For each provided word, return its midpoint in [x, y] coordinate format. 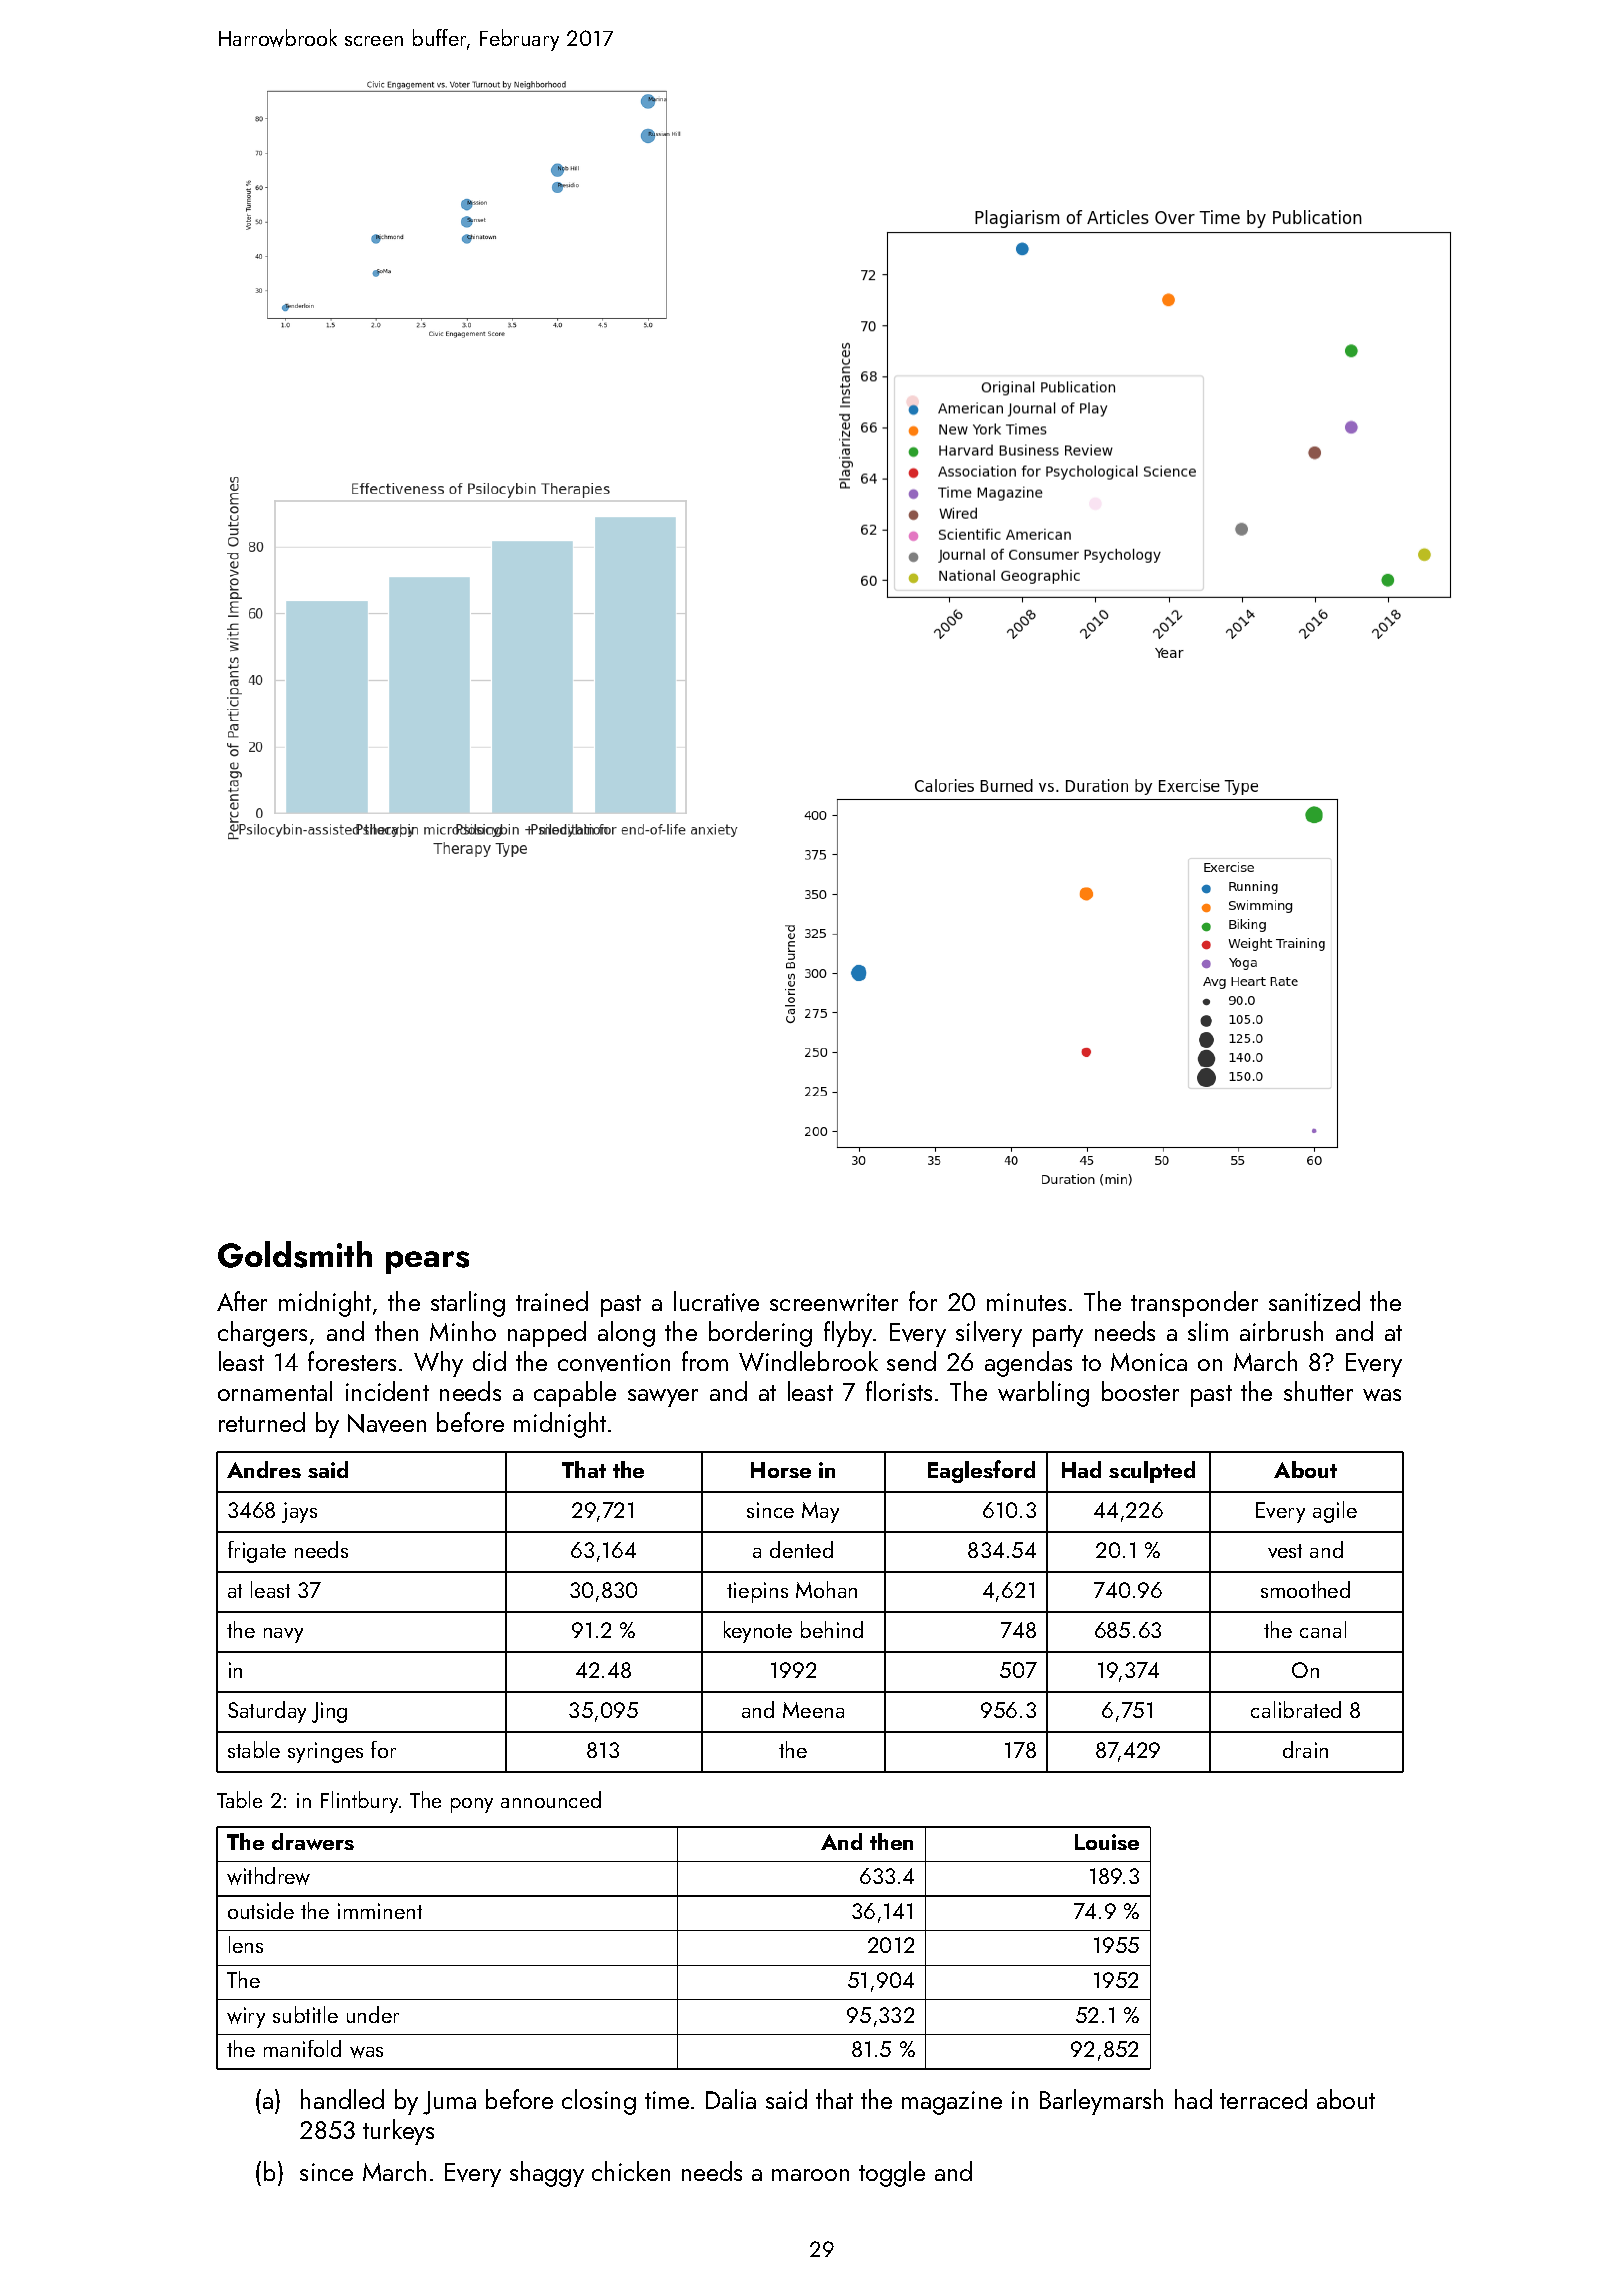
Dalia [731, 2099]
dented [801, 1549]
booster [1140, 1391]
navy [283, 1635]
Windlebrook [808, 1361]
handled [342, 2099]
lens [246, 1944]
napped [547, 1334]
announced [551, 1799]
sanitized [1314, 1301]
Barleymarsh [1101, 2102]
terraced [1263, 2099]
